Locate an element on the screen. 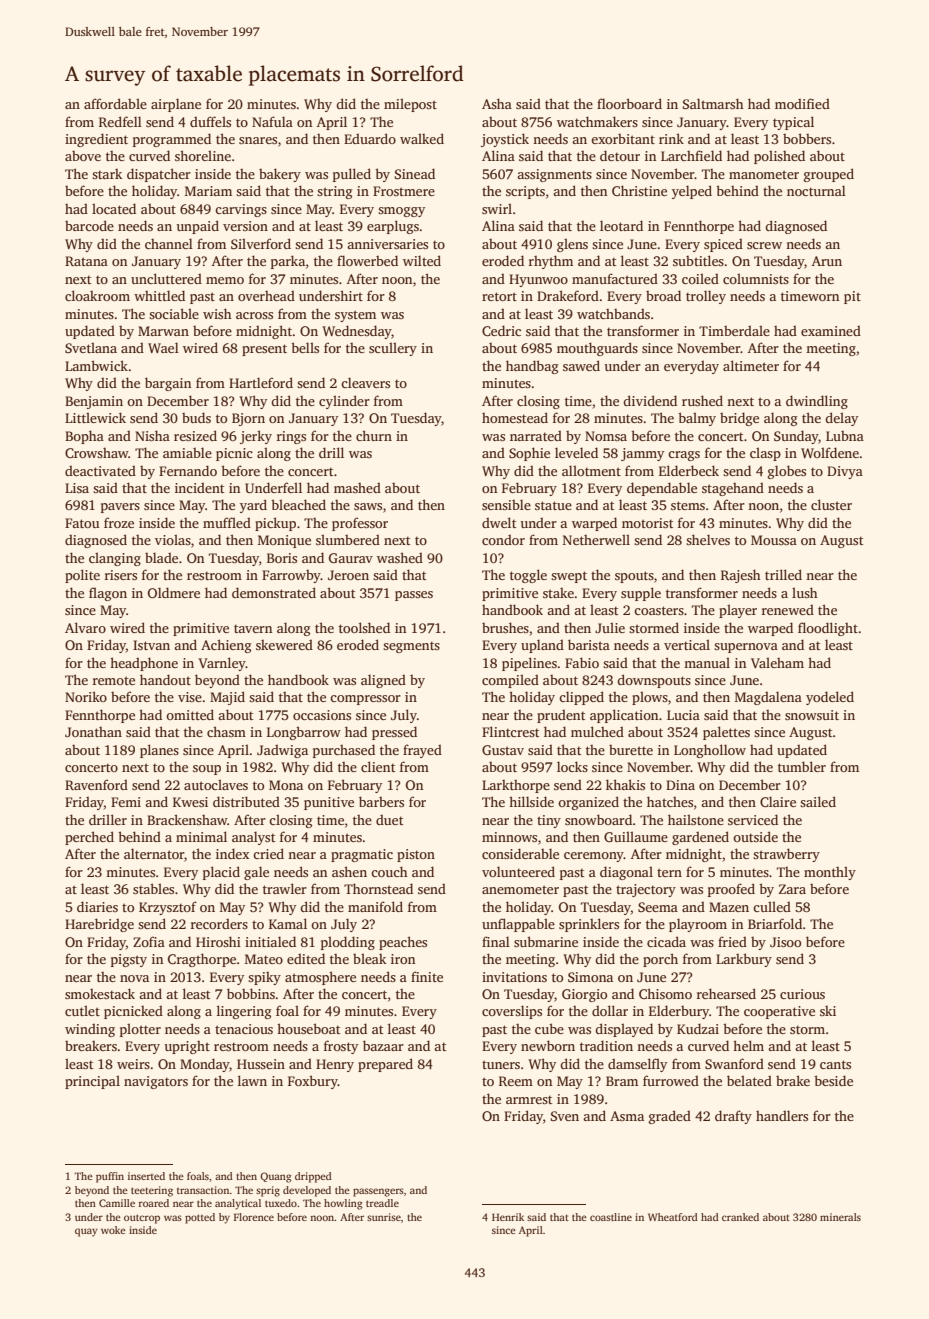 This screenshot has height=1319, width=929. jammy is located at coordinates (642, 454).
